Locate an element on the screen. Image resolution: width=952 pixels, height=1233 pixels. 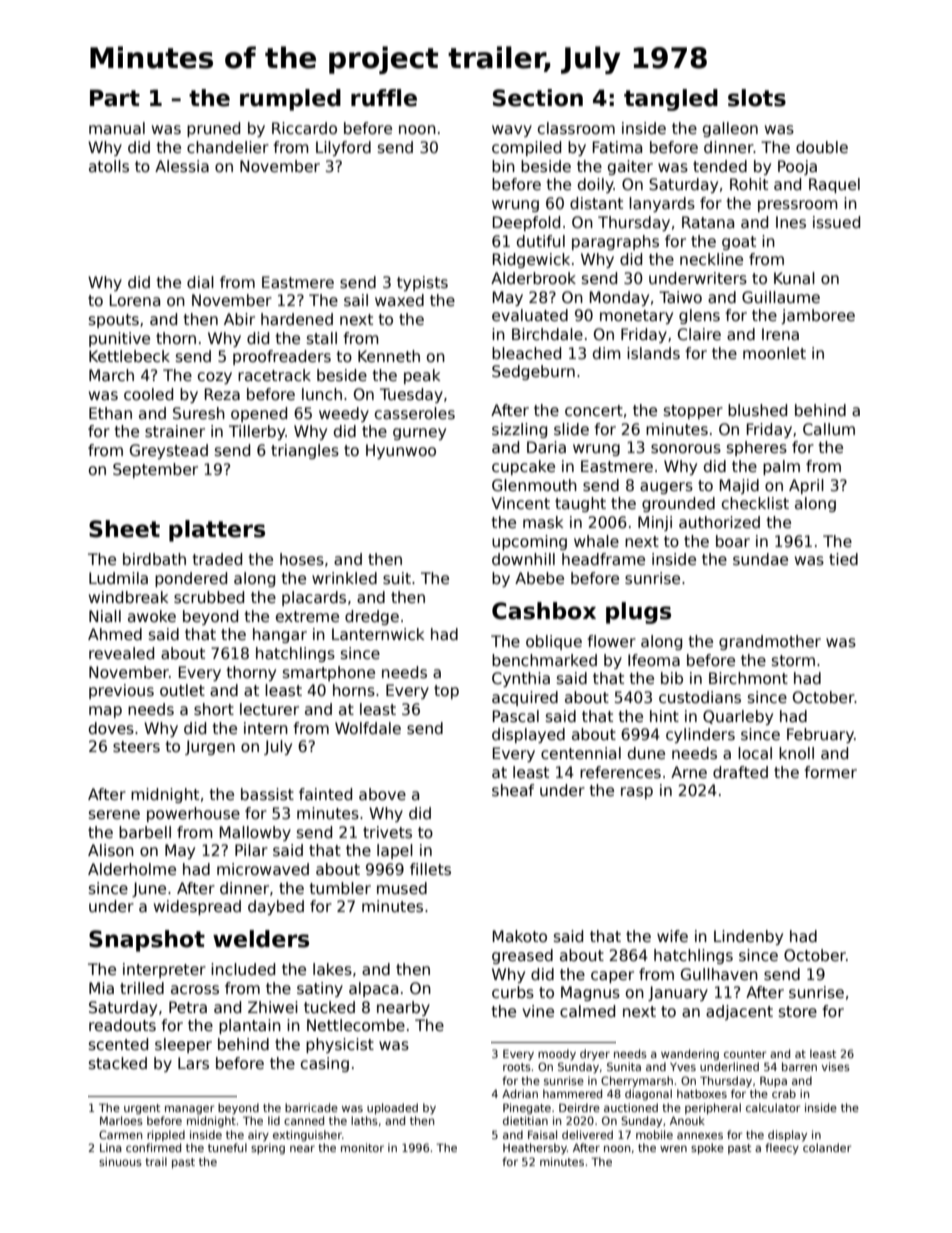
typists is located at coordinates (422, 283).
